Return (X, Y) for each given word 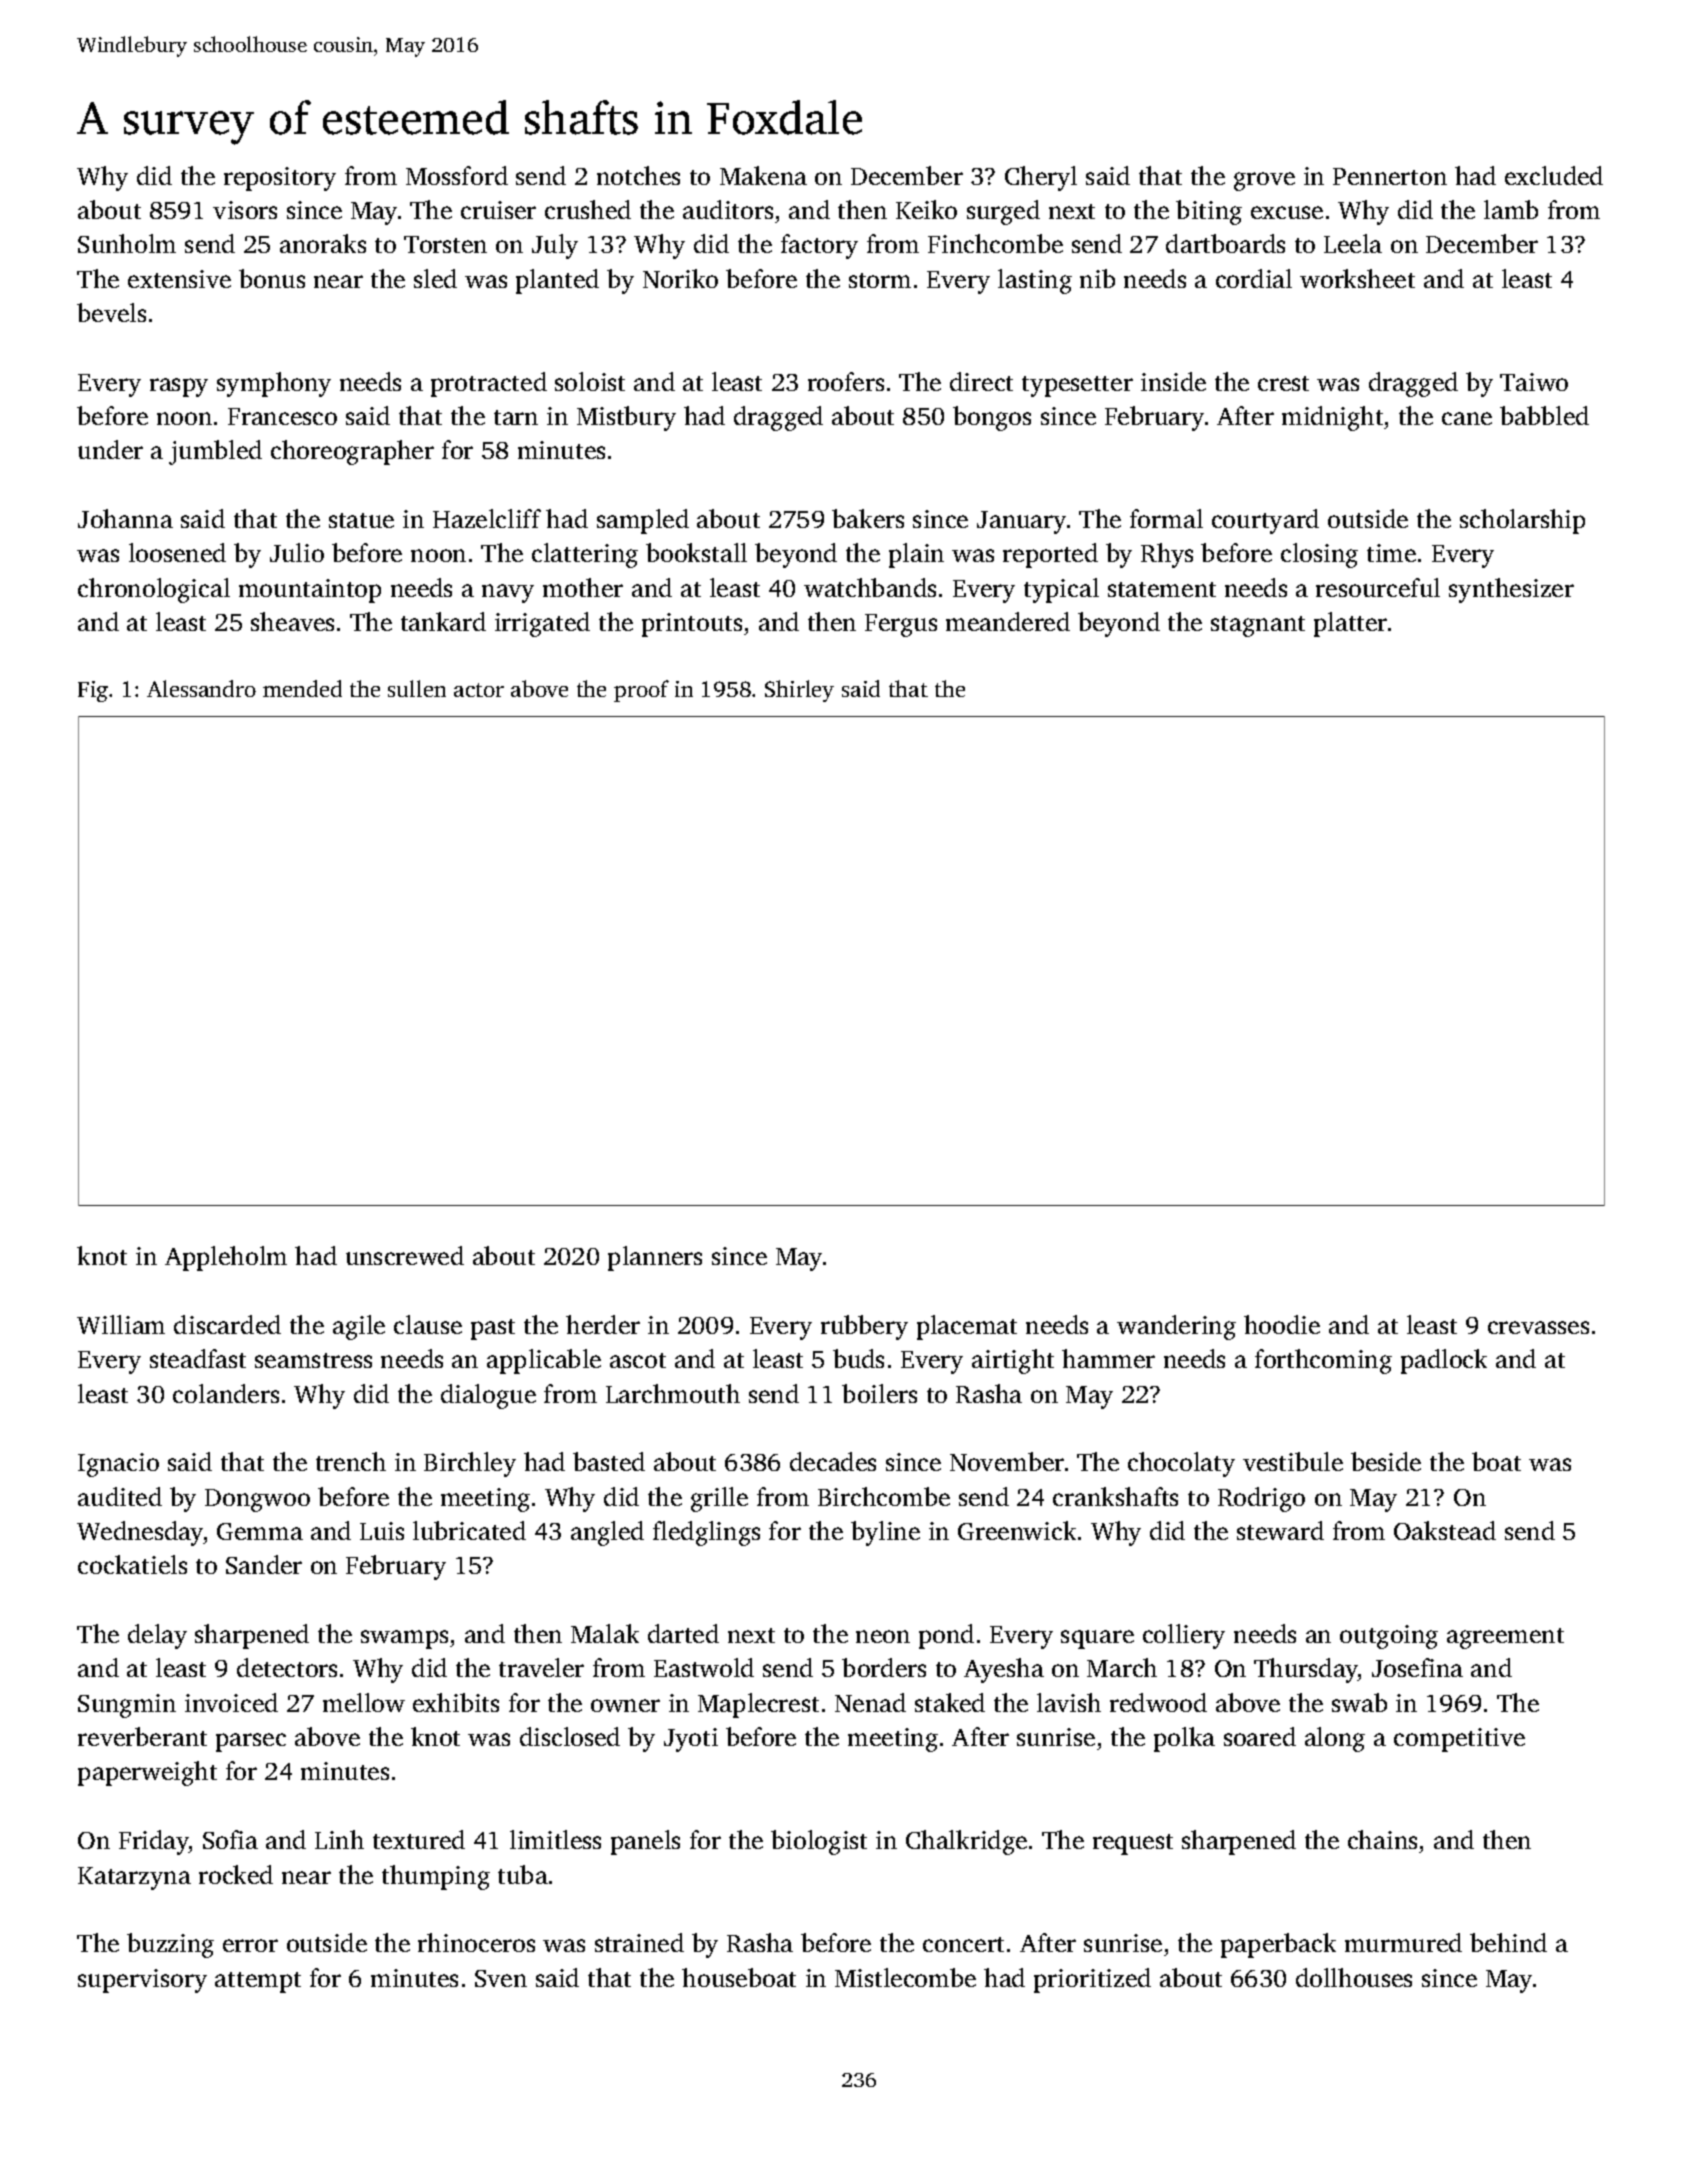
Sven (501, 1978)
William (121, 1324)
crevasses (1538, 1327)
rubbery (864, 1327)
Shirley (799, 691)
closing (1319, 555)
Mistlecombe (905, 1977)
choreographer (352, 452)
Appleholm (226, 1258)
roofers (846, 381)
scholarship (1522, 521)
